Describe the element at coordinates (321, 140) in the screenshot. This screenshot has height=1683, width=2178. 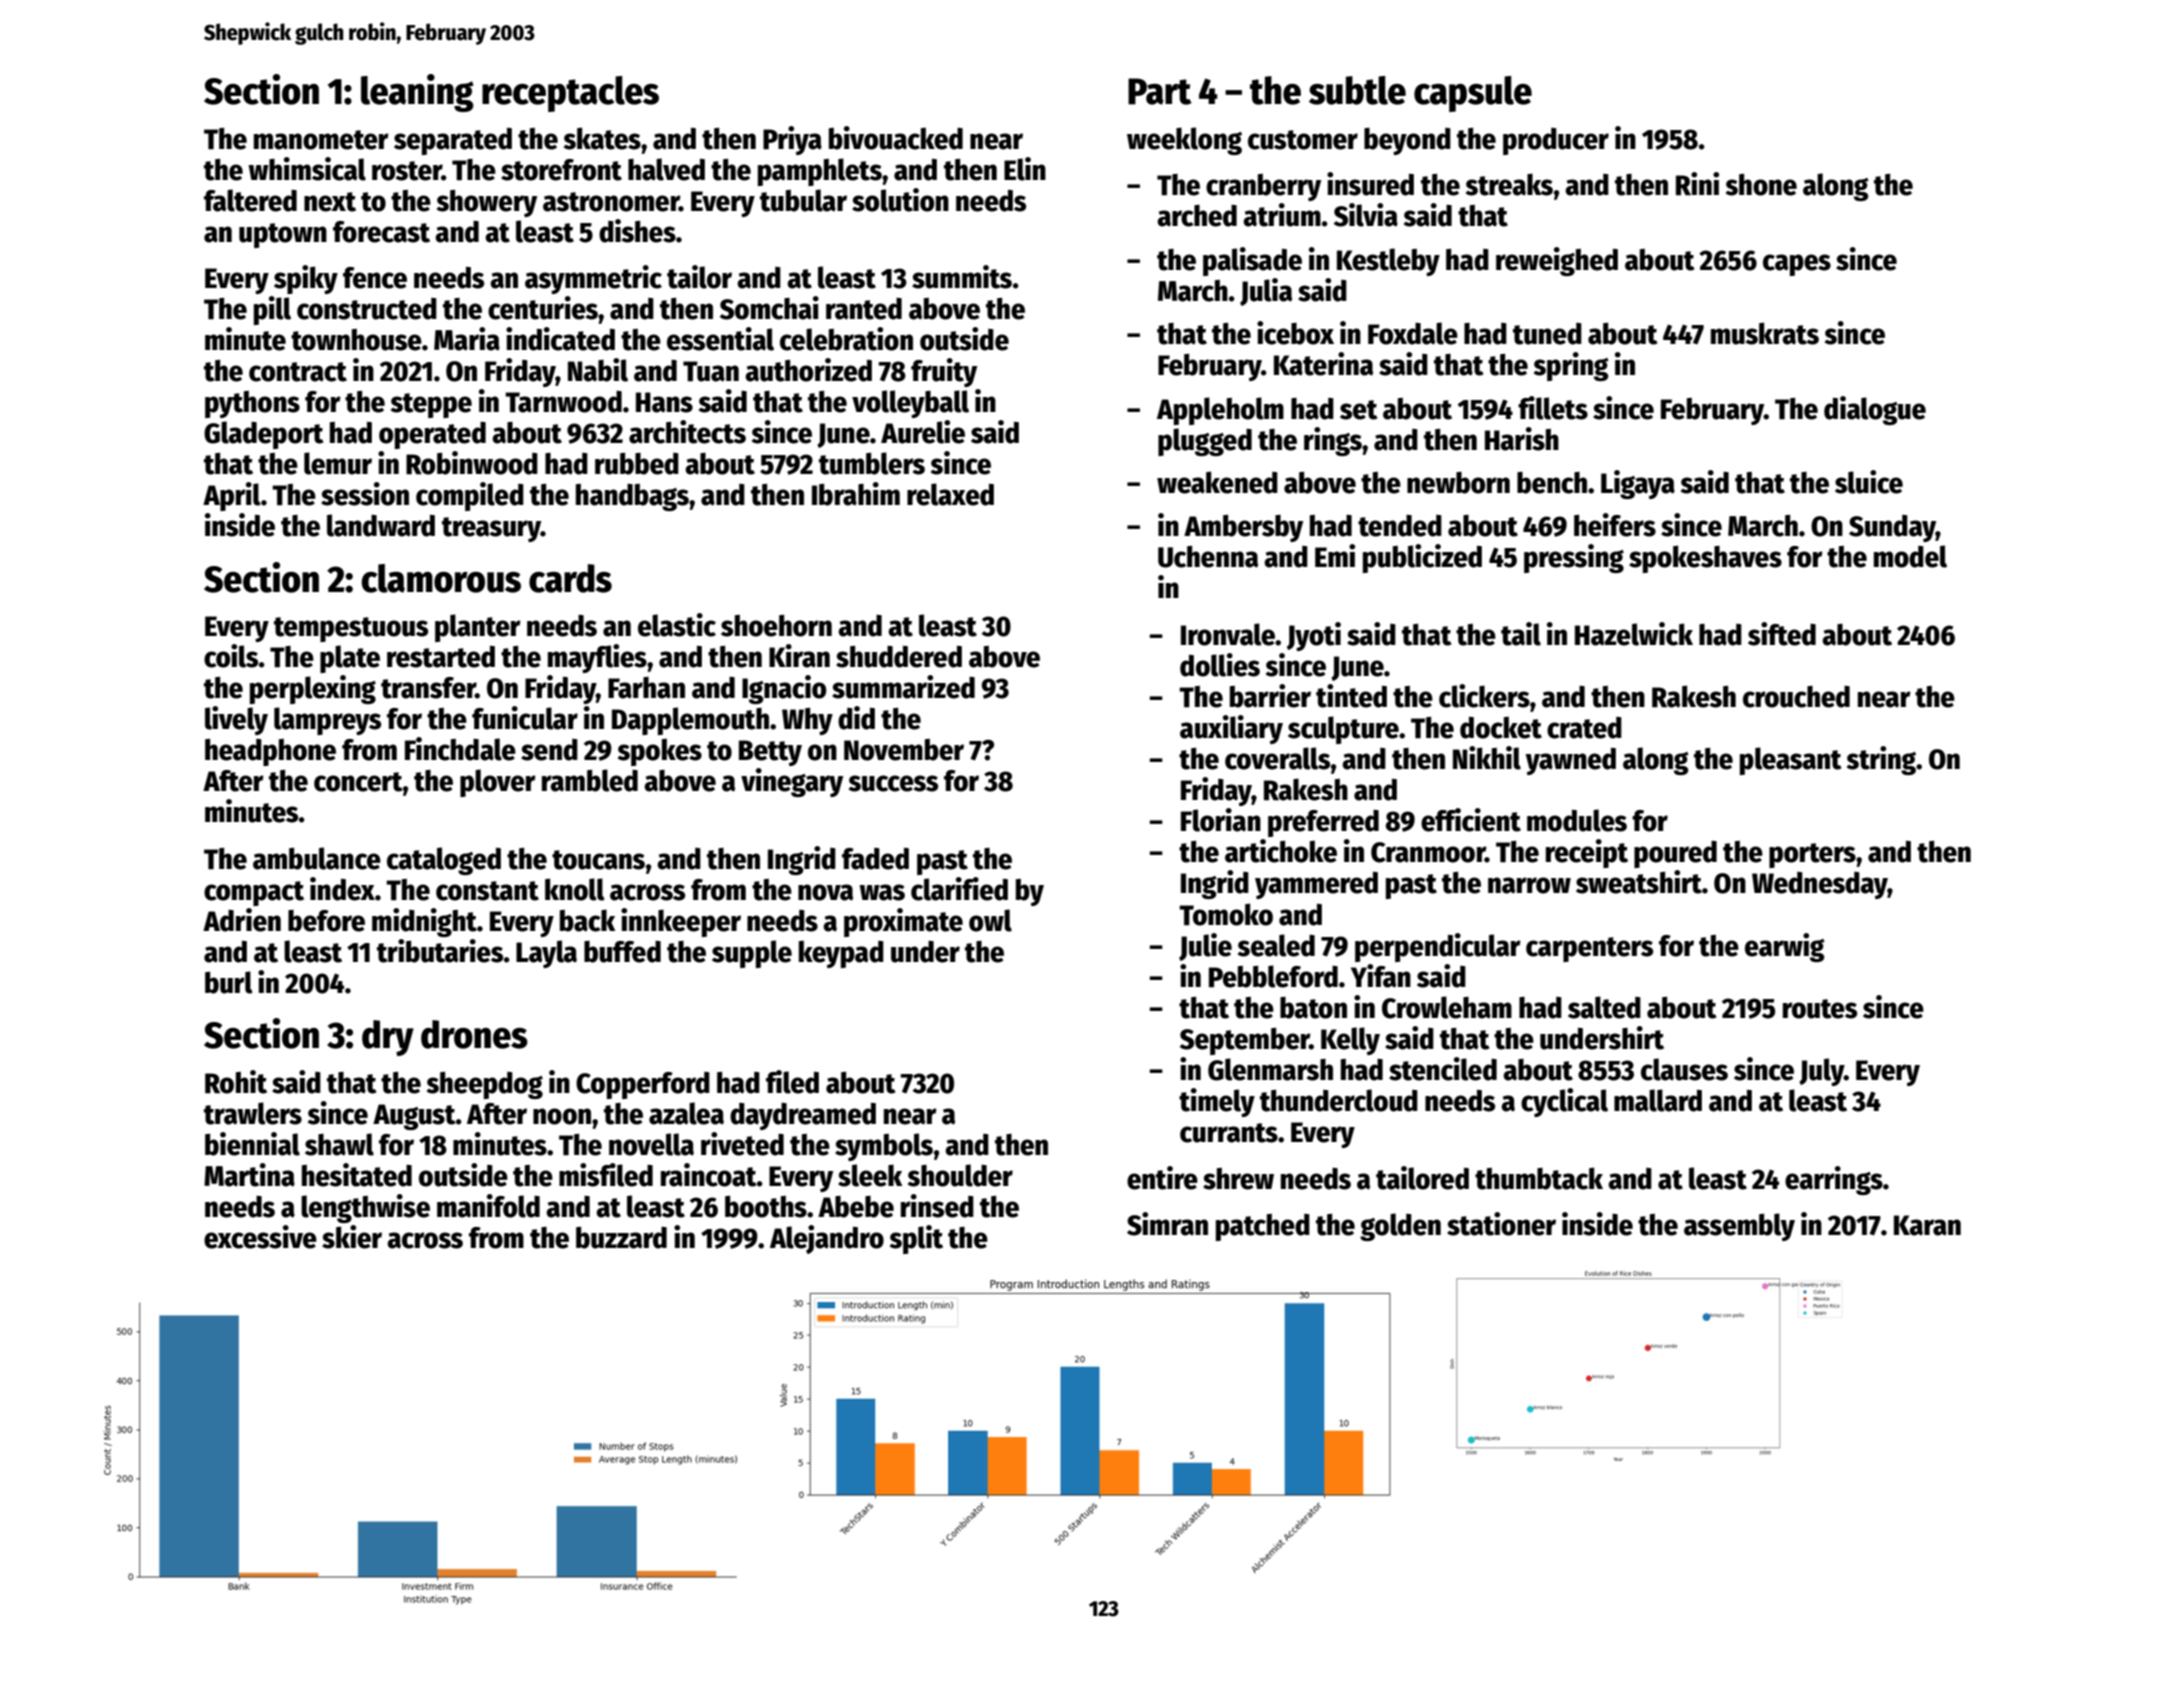
I see `manometer` at that location.
